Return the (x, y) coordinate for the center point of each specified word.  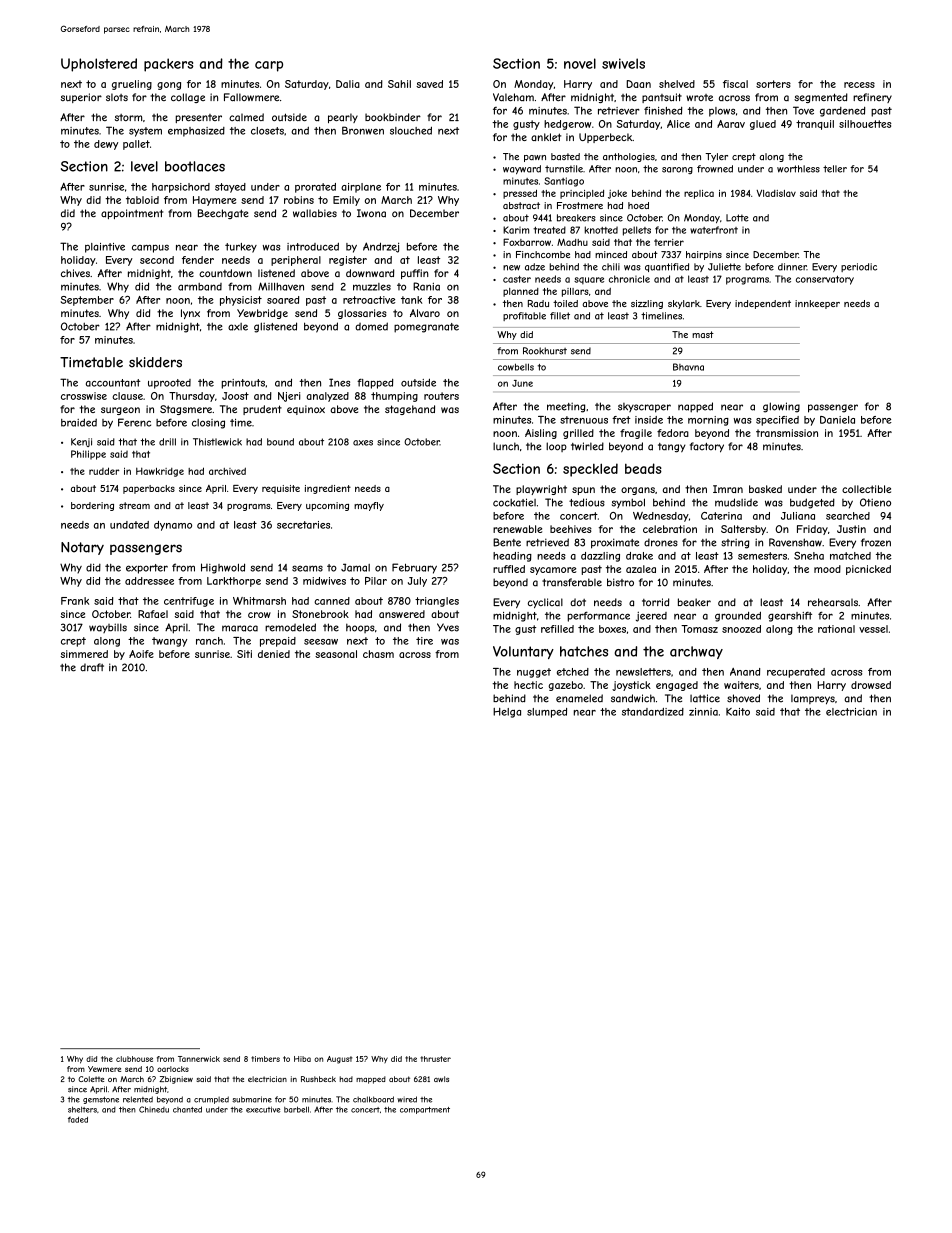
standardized (653, 712)
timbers (265, 1059)
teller (835, 169)
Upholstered (99, 65)
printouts (243, 384)
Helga (507, 713)
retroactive (369, 300)
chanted (187, 1109)
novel (580, 63)
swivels (623, 63)
